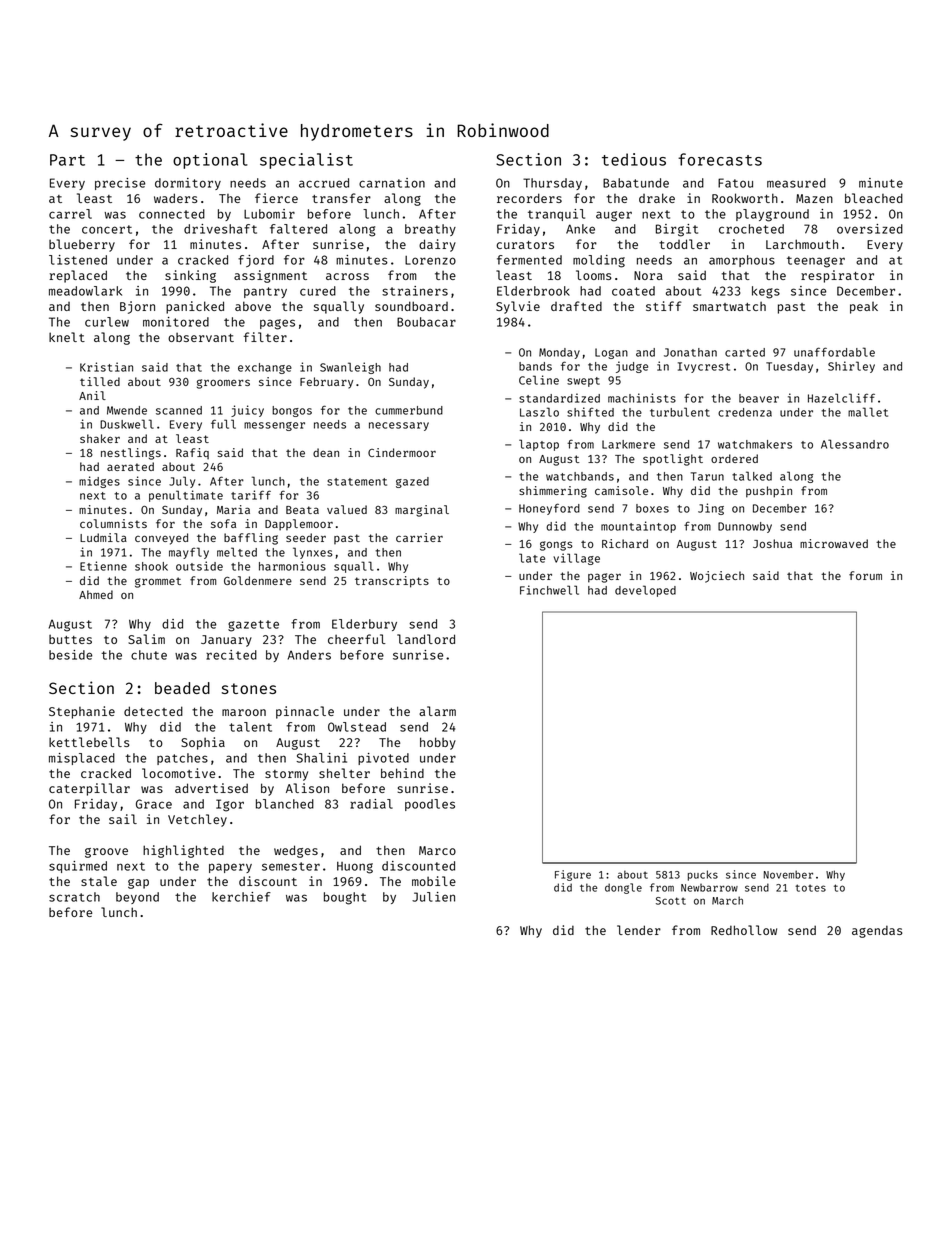 The width and height of the screenshot is (952, 1233). I want to click on beyond, so click(137, 898).
